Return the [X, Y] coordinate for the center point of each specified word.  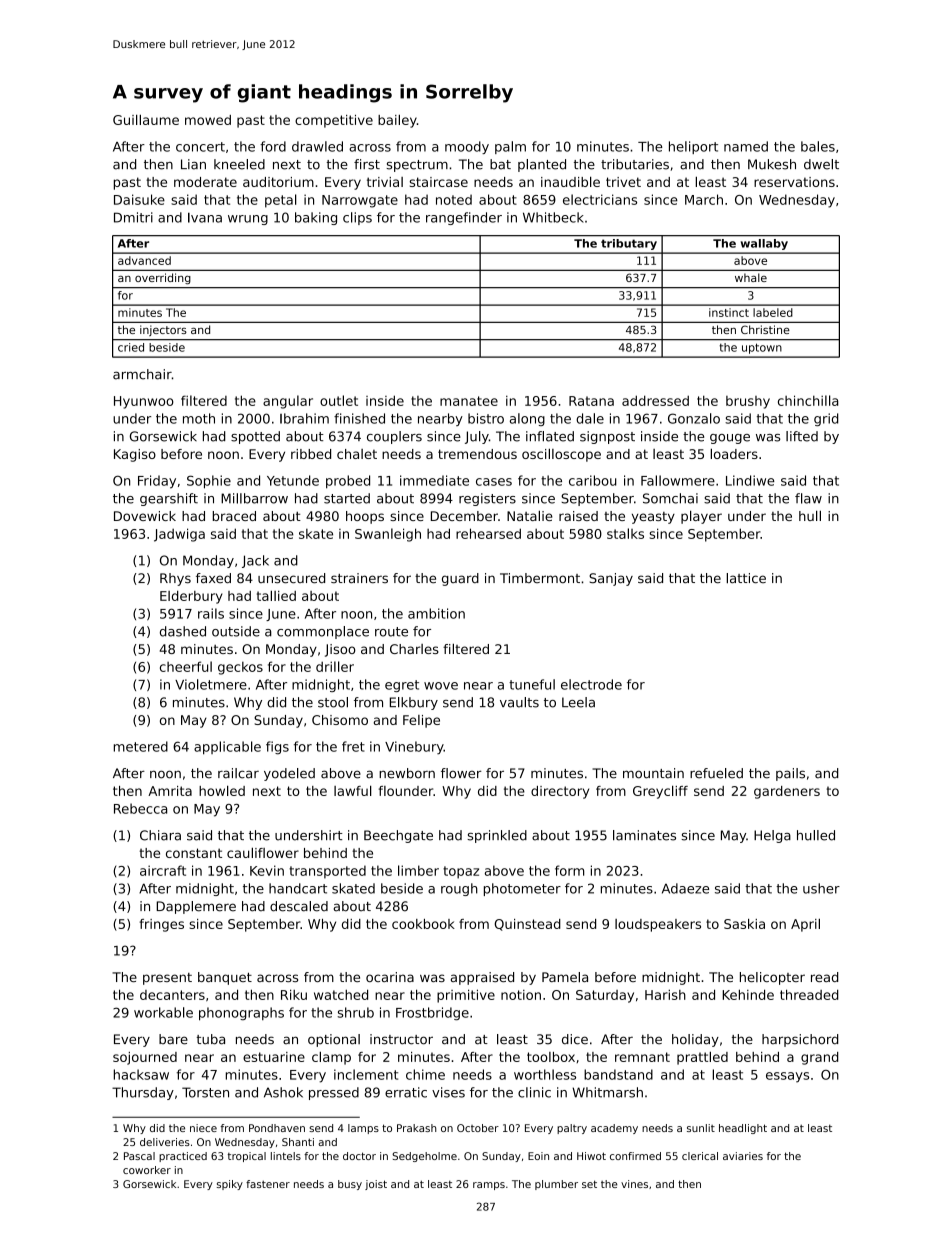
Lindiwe [750, 480]
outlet [339, 400]
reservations [794, 182]
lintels [286, 1156]
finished [359, 418]
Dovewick [145, 516]
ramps [489, 1186]
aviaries [743, 1156]
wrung [248, 220]
